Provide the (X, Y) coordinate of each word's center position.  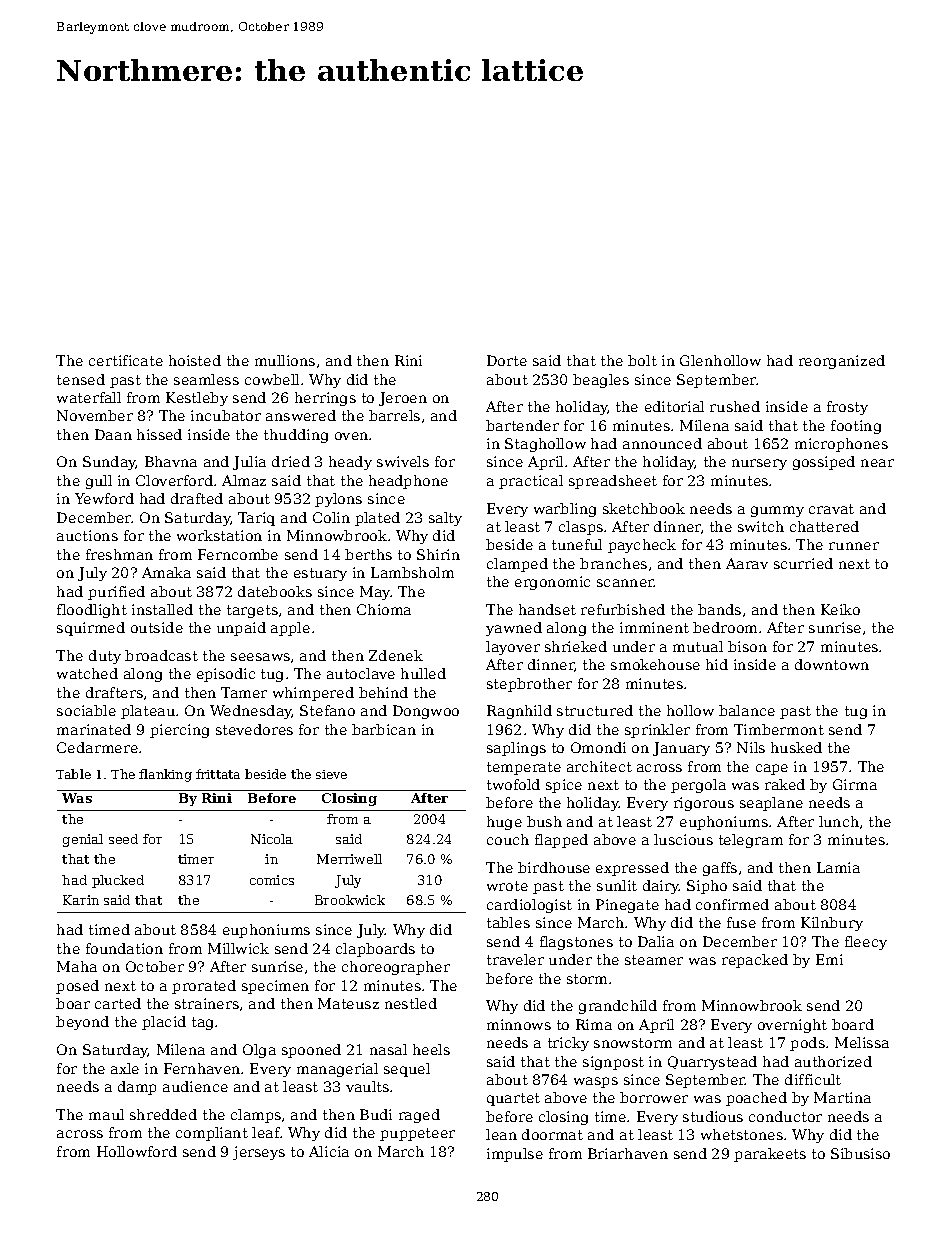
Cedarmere (97, 747)
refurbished (623, 609)
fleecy (866, 943)
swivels (403, 461)
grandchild (618, 1007)
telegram (751, 841)
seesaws (260, 657)
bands (719, 609)
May (375, 593)
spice (564, 786)
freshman (119, 554)
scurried (803, 563)
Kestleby (197, 399)
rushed (735, 406)
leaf (266, 1132)
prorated (204, 987)
